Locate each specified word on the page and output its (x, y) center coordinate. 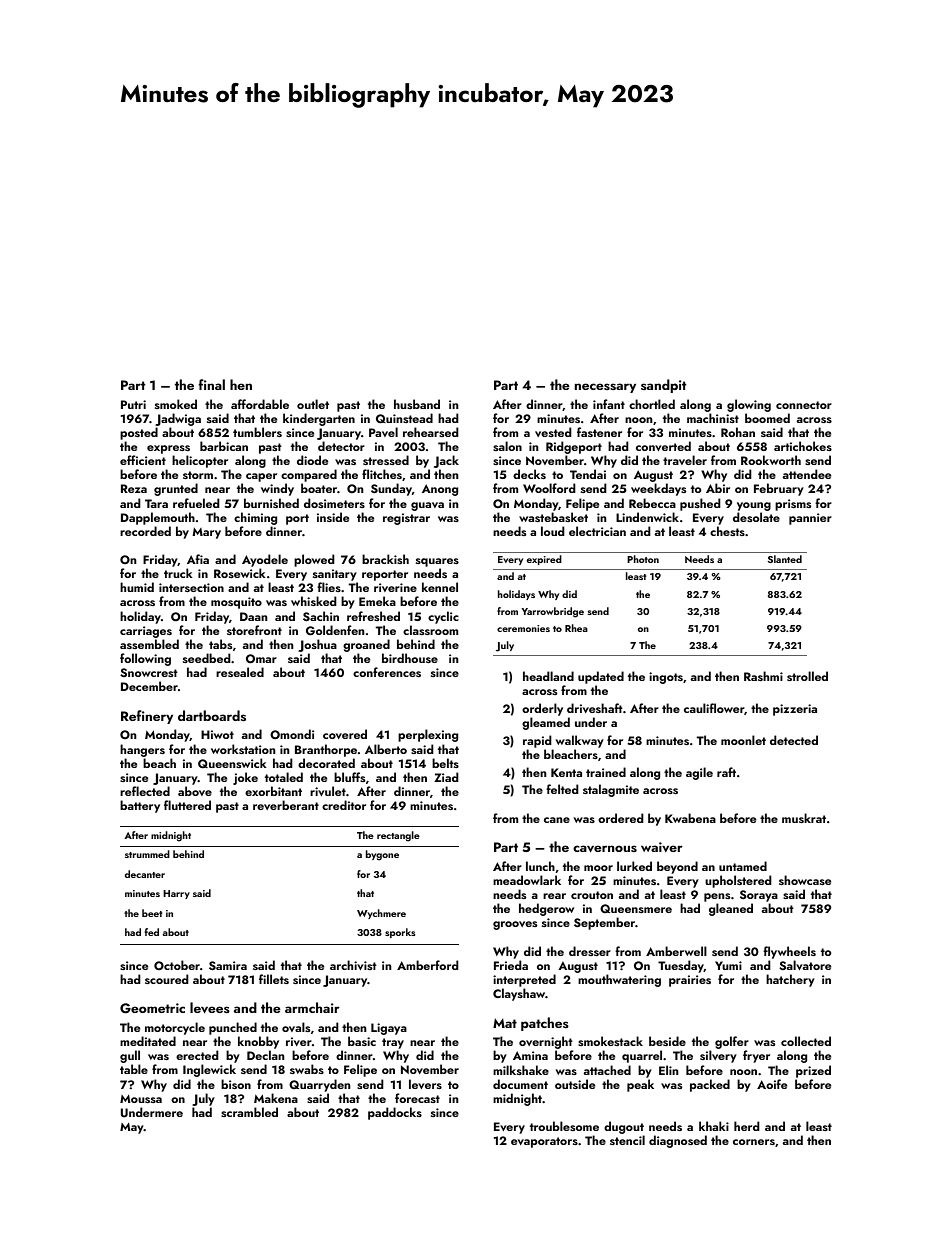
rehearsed (430, 432)
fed (152, 932)
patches (545, 1024)
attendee (807, 474)
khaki (714, 1126)
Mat (505, 1023)
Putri (133, 404)
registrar (406, 519)
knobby (258, 1042)
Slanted (785, 559)
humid (137, 587)
